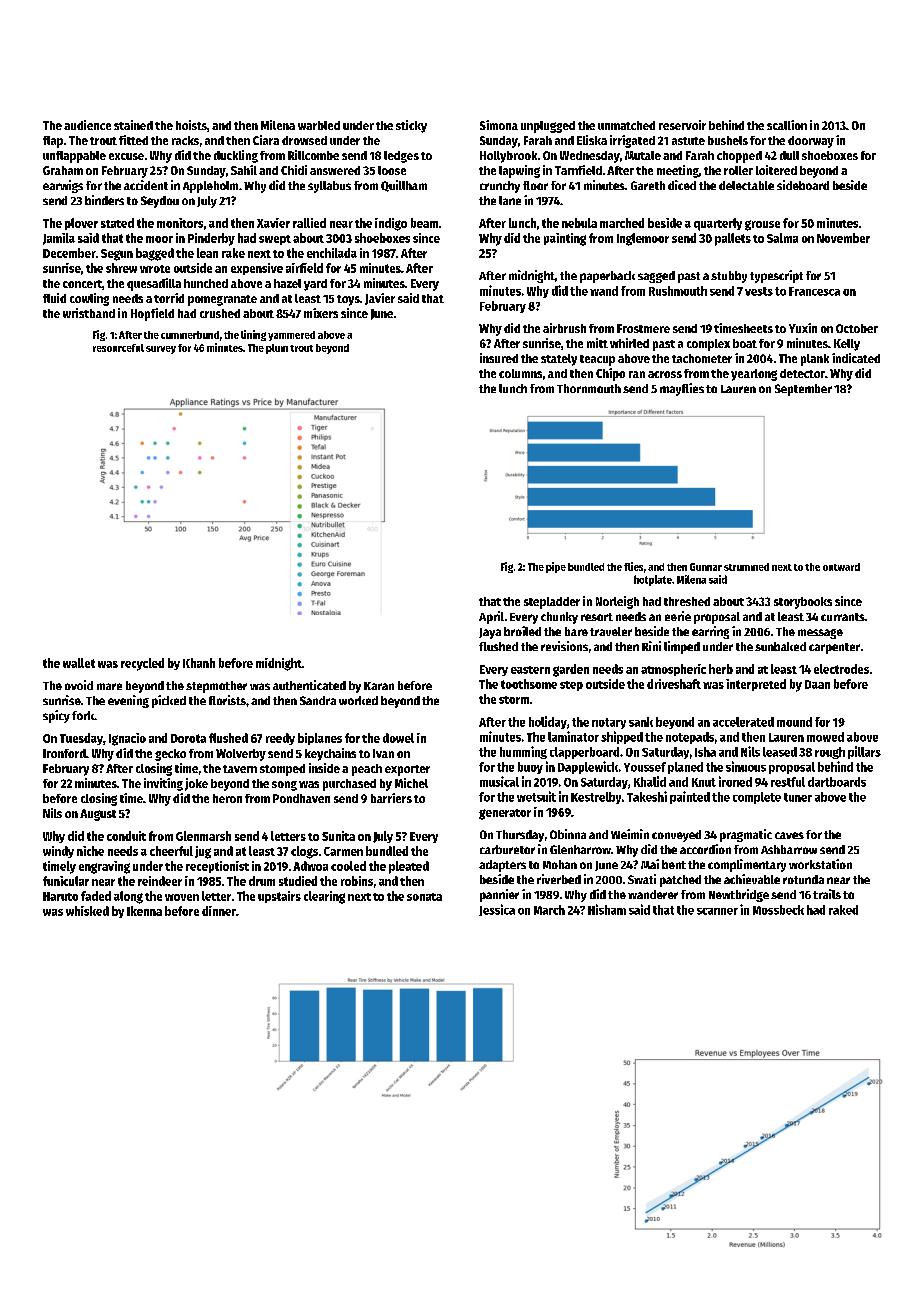 This screenshot has width=924, height=1308. What do you see at coordinates (718, 224) in the screenshot?
I see `quarterly` at bounding box center [718, 224].
